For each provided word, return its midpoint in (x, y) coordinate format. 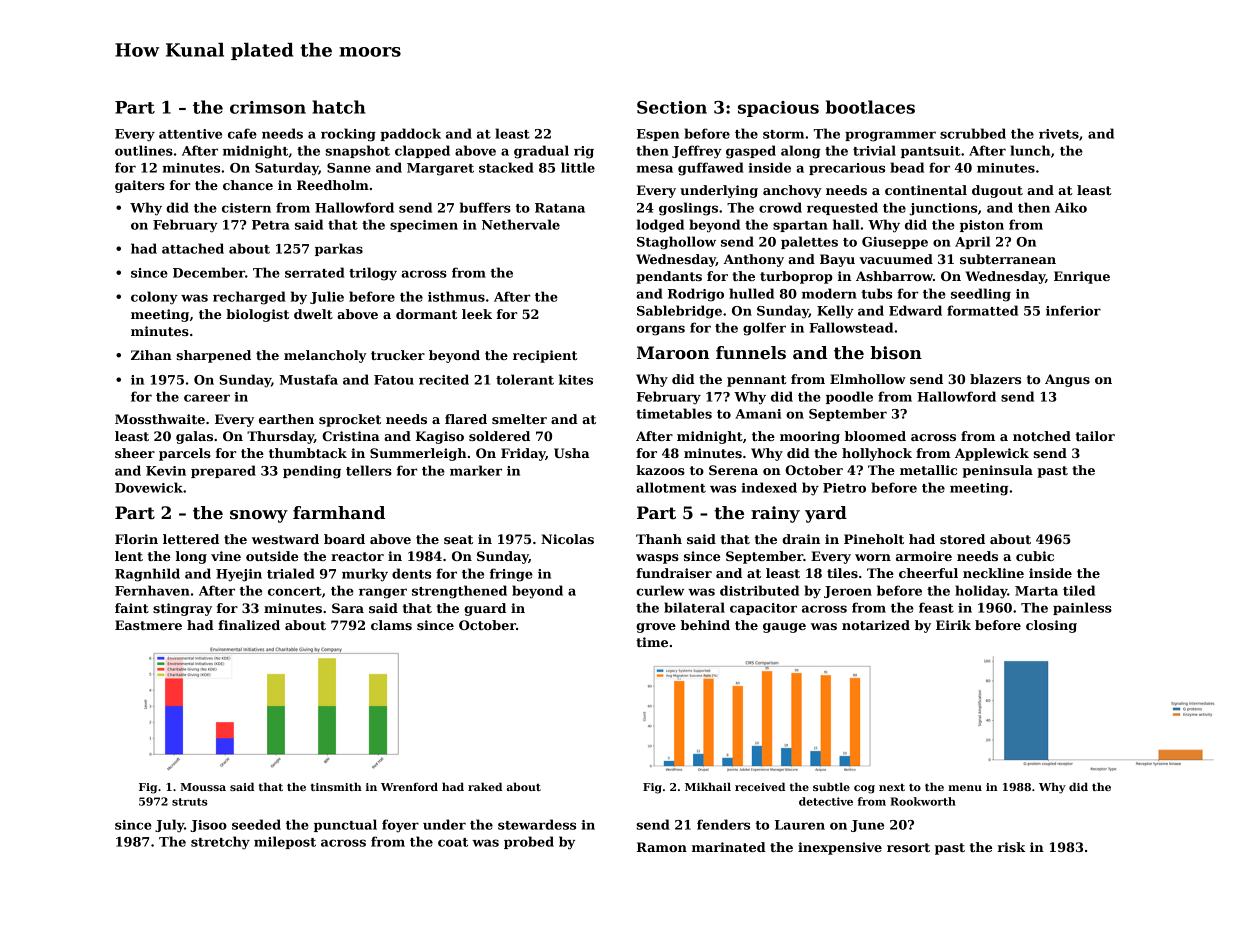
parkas (339, 249)
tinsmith (336, 786)
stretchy (220, 843)
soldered (499, 436)
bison (896, 353)
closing (1051, 626)
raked (485, 786)
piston (982, 226)
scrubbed (973, 133)
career (207, 398)
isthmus (456, 296)
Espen (658, 135)
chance (248, 185)
